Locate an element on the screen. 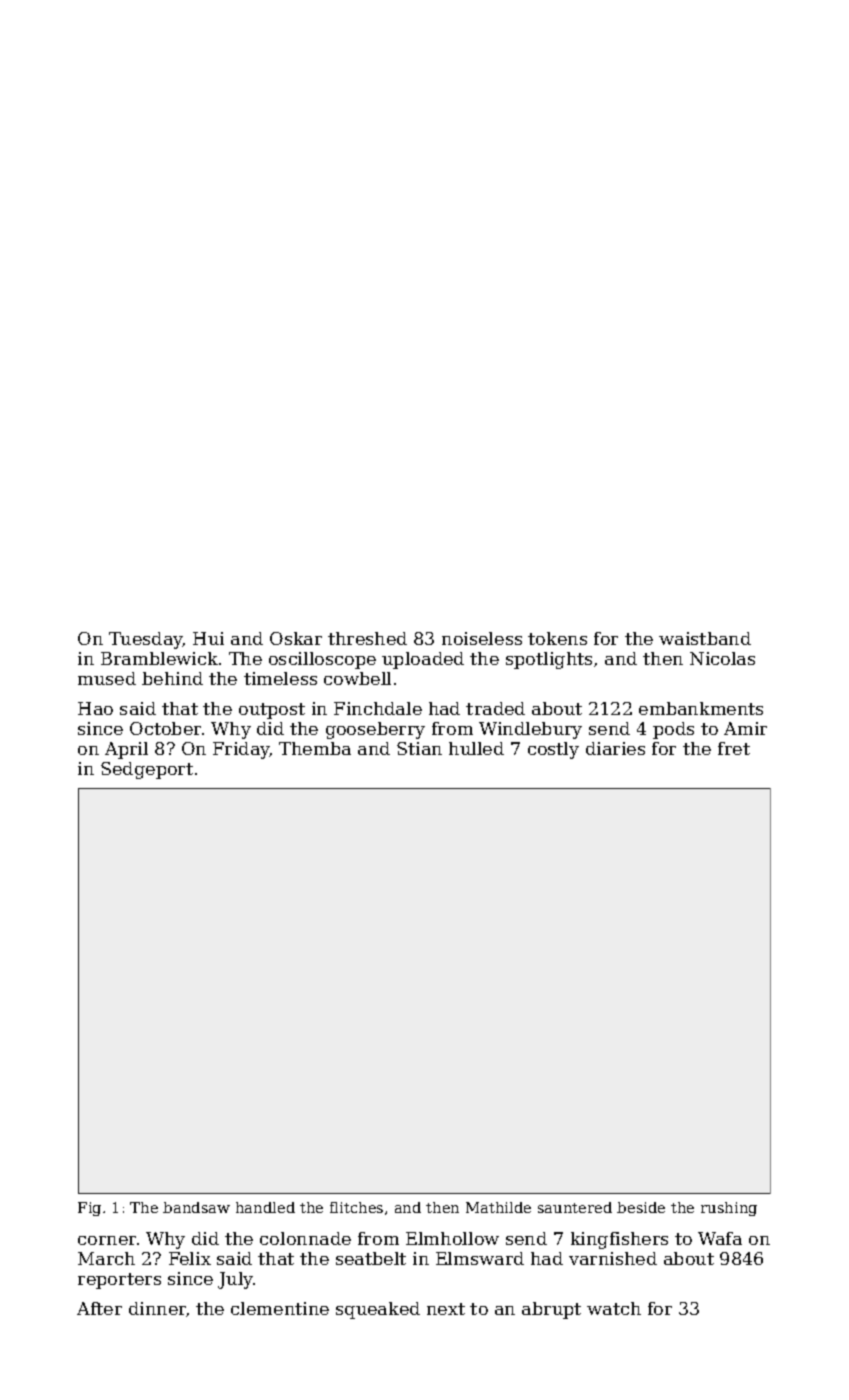 This screenshot has width=849, height=1400. Mathilde is located at coordinates (498, 1207).
